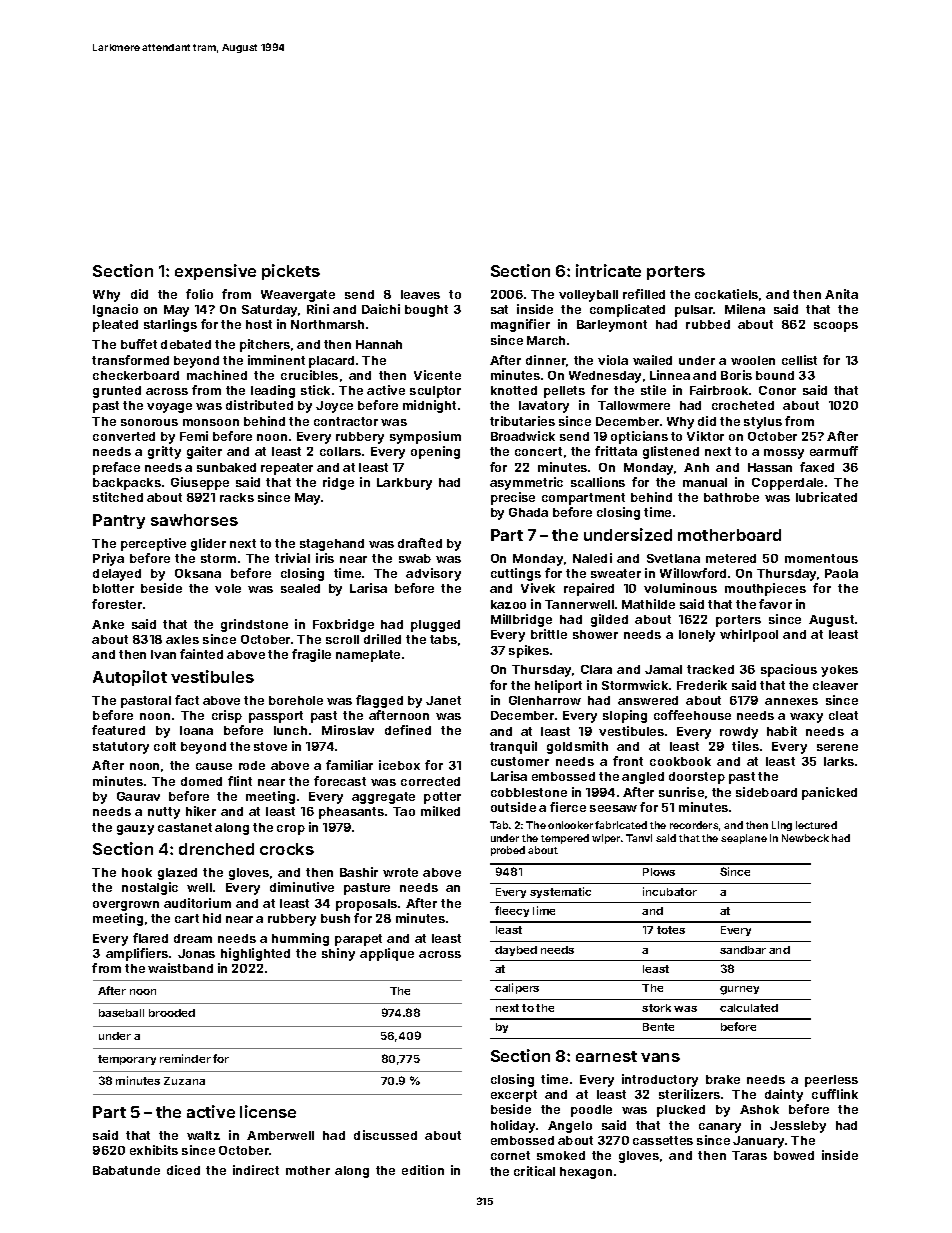  What do you see at coordinates (423, 1170) in the page?
I see `edition` at bounding box center [423, 1170].
